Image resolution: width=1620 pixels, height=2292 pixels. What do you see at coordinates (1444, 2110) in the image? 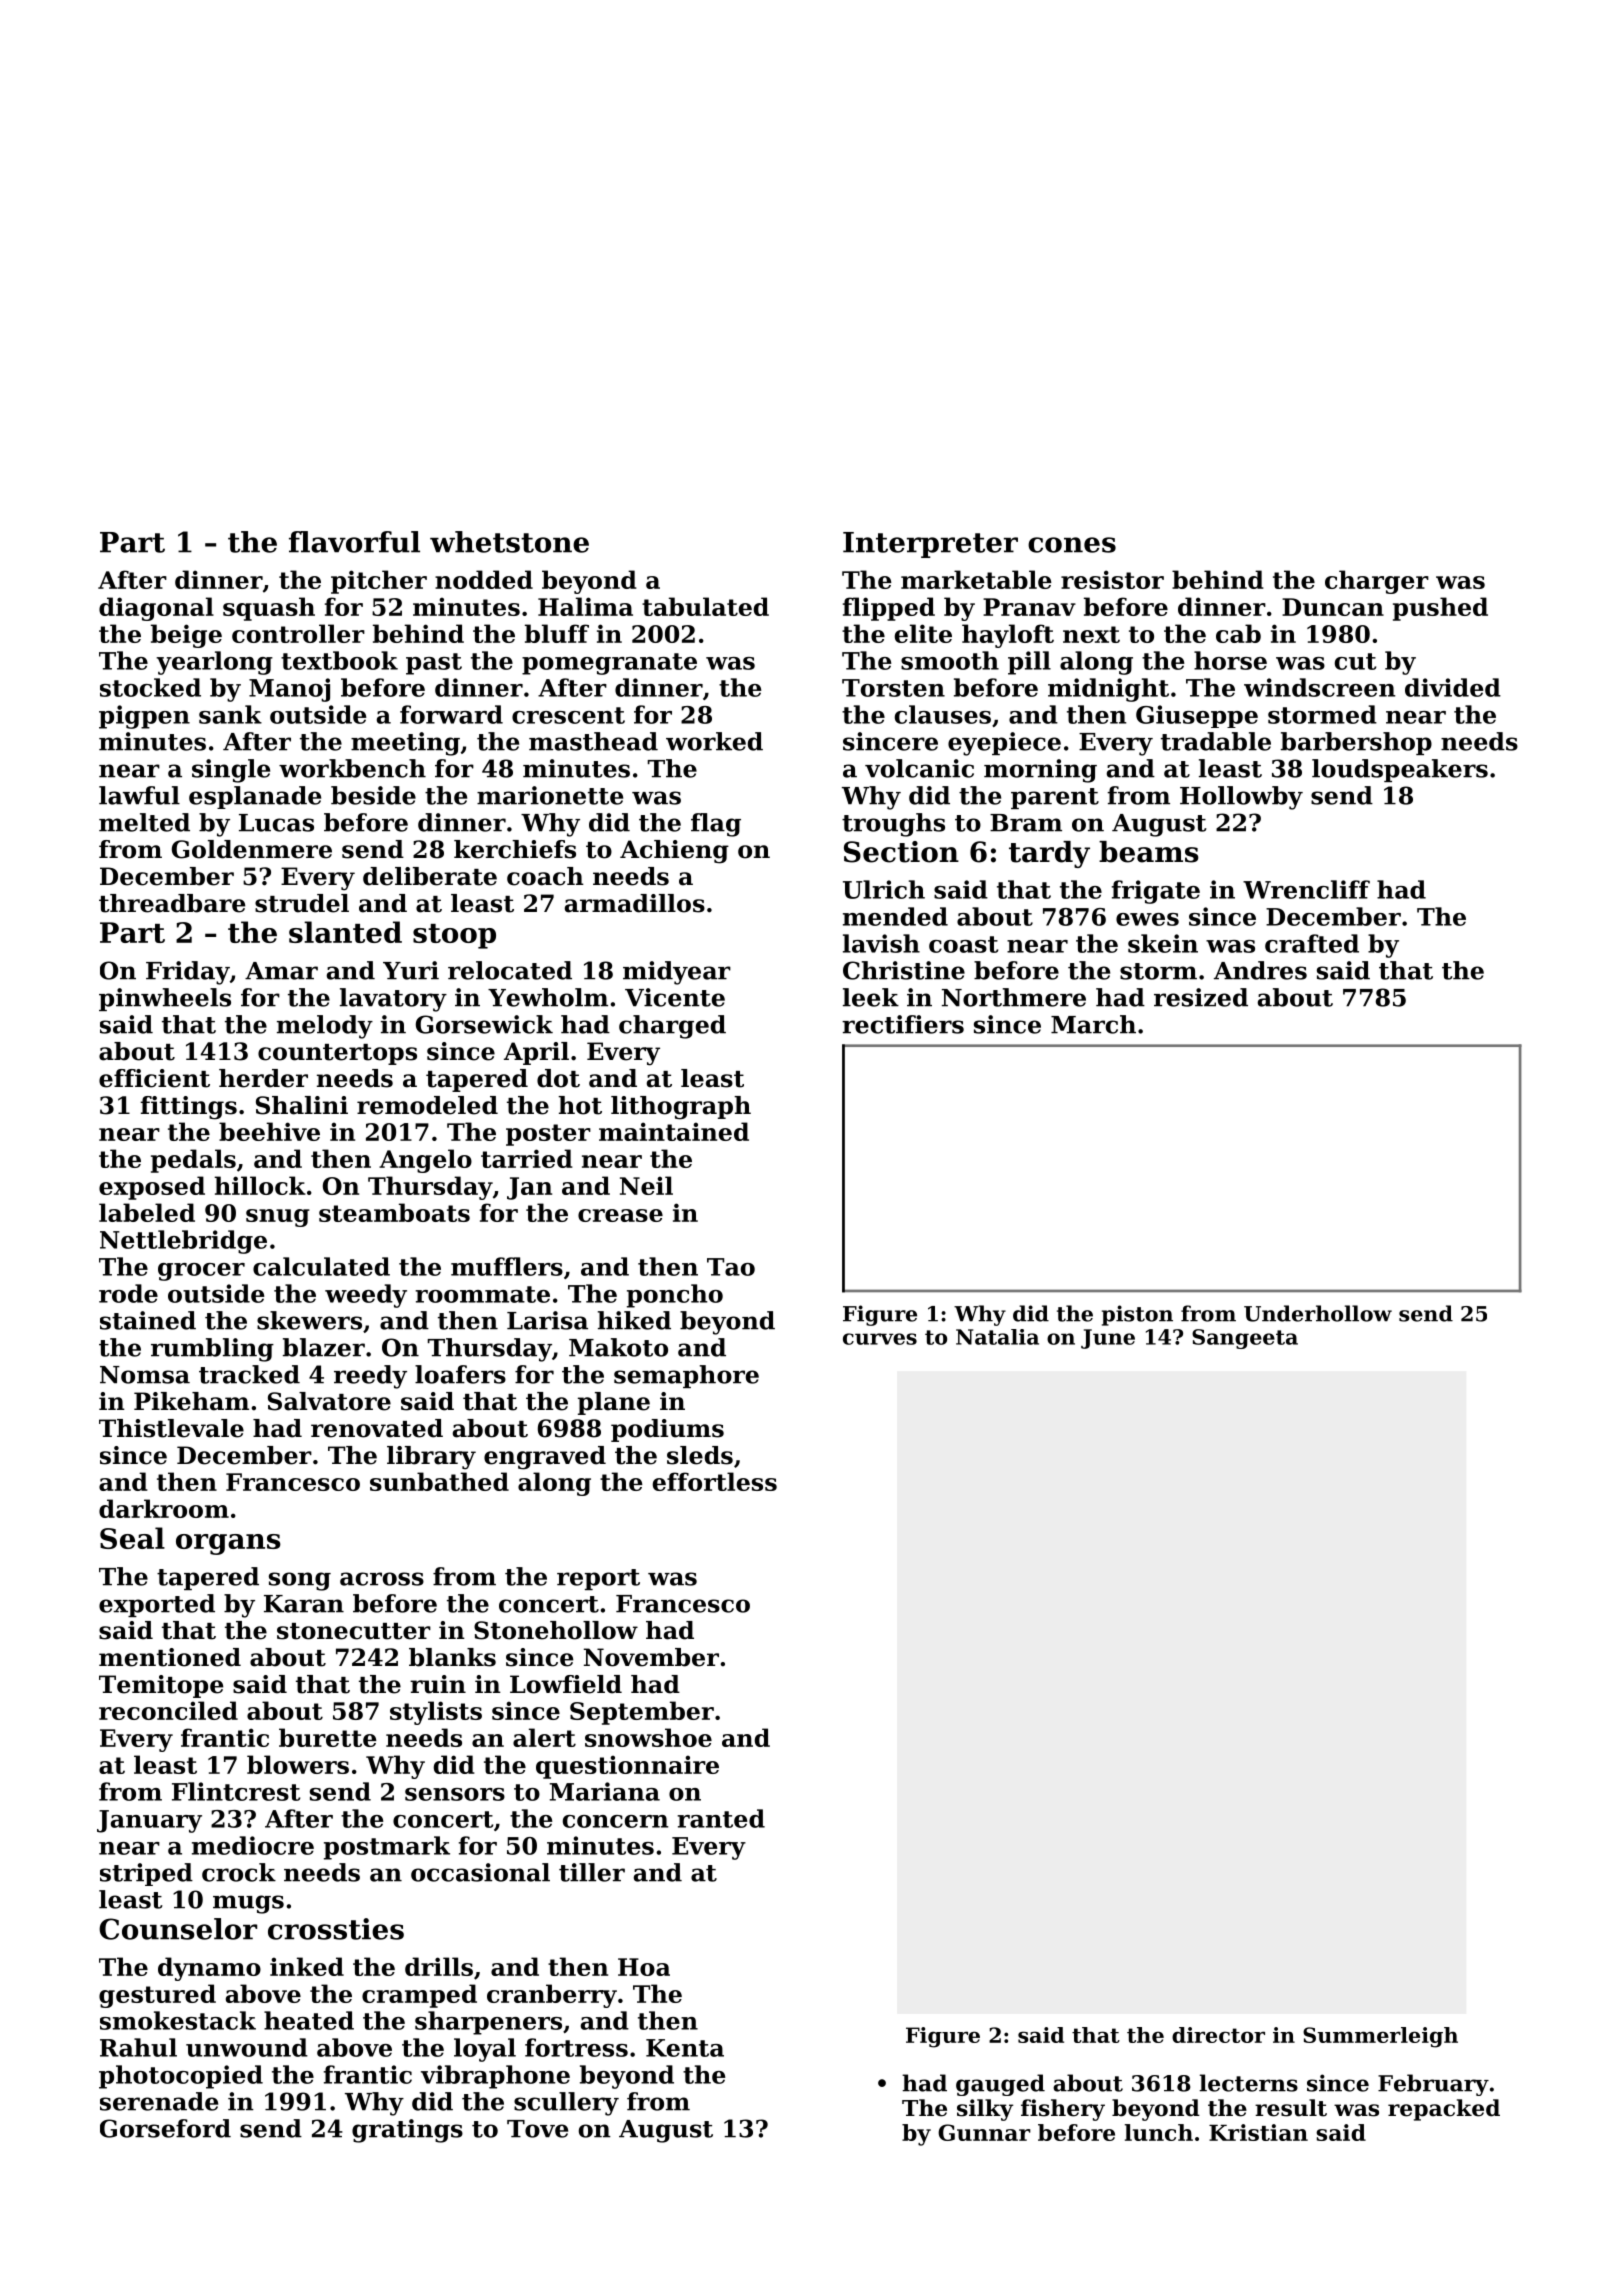
I see `repacked` at bounding box center [1444, 2110].
